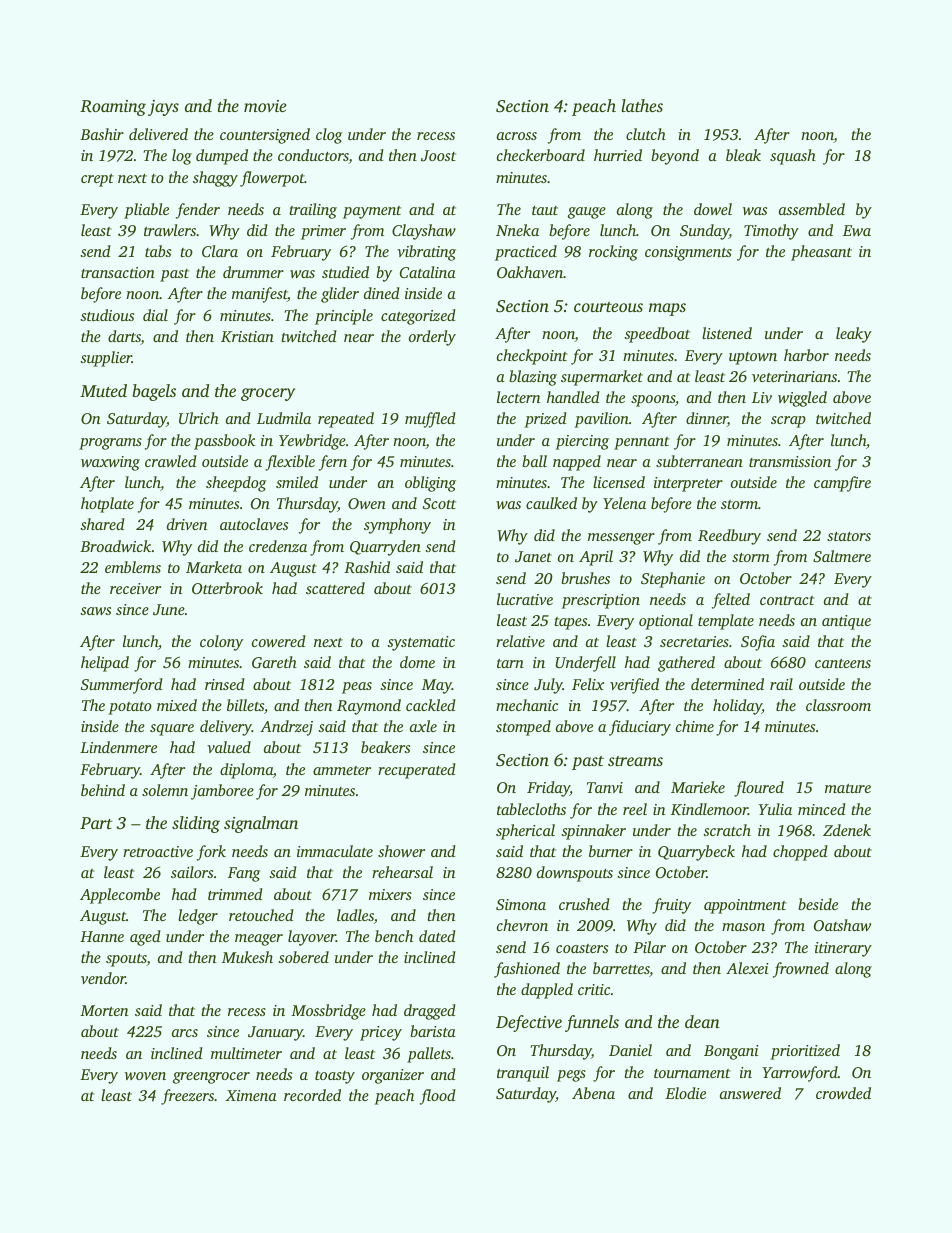  Describe the element at coordinates (177, 705) in the screenshot. I see `mixed` at that location.
